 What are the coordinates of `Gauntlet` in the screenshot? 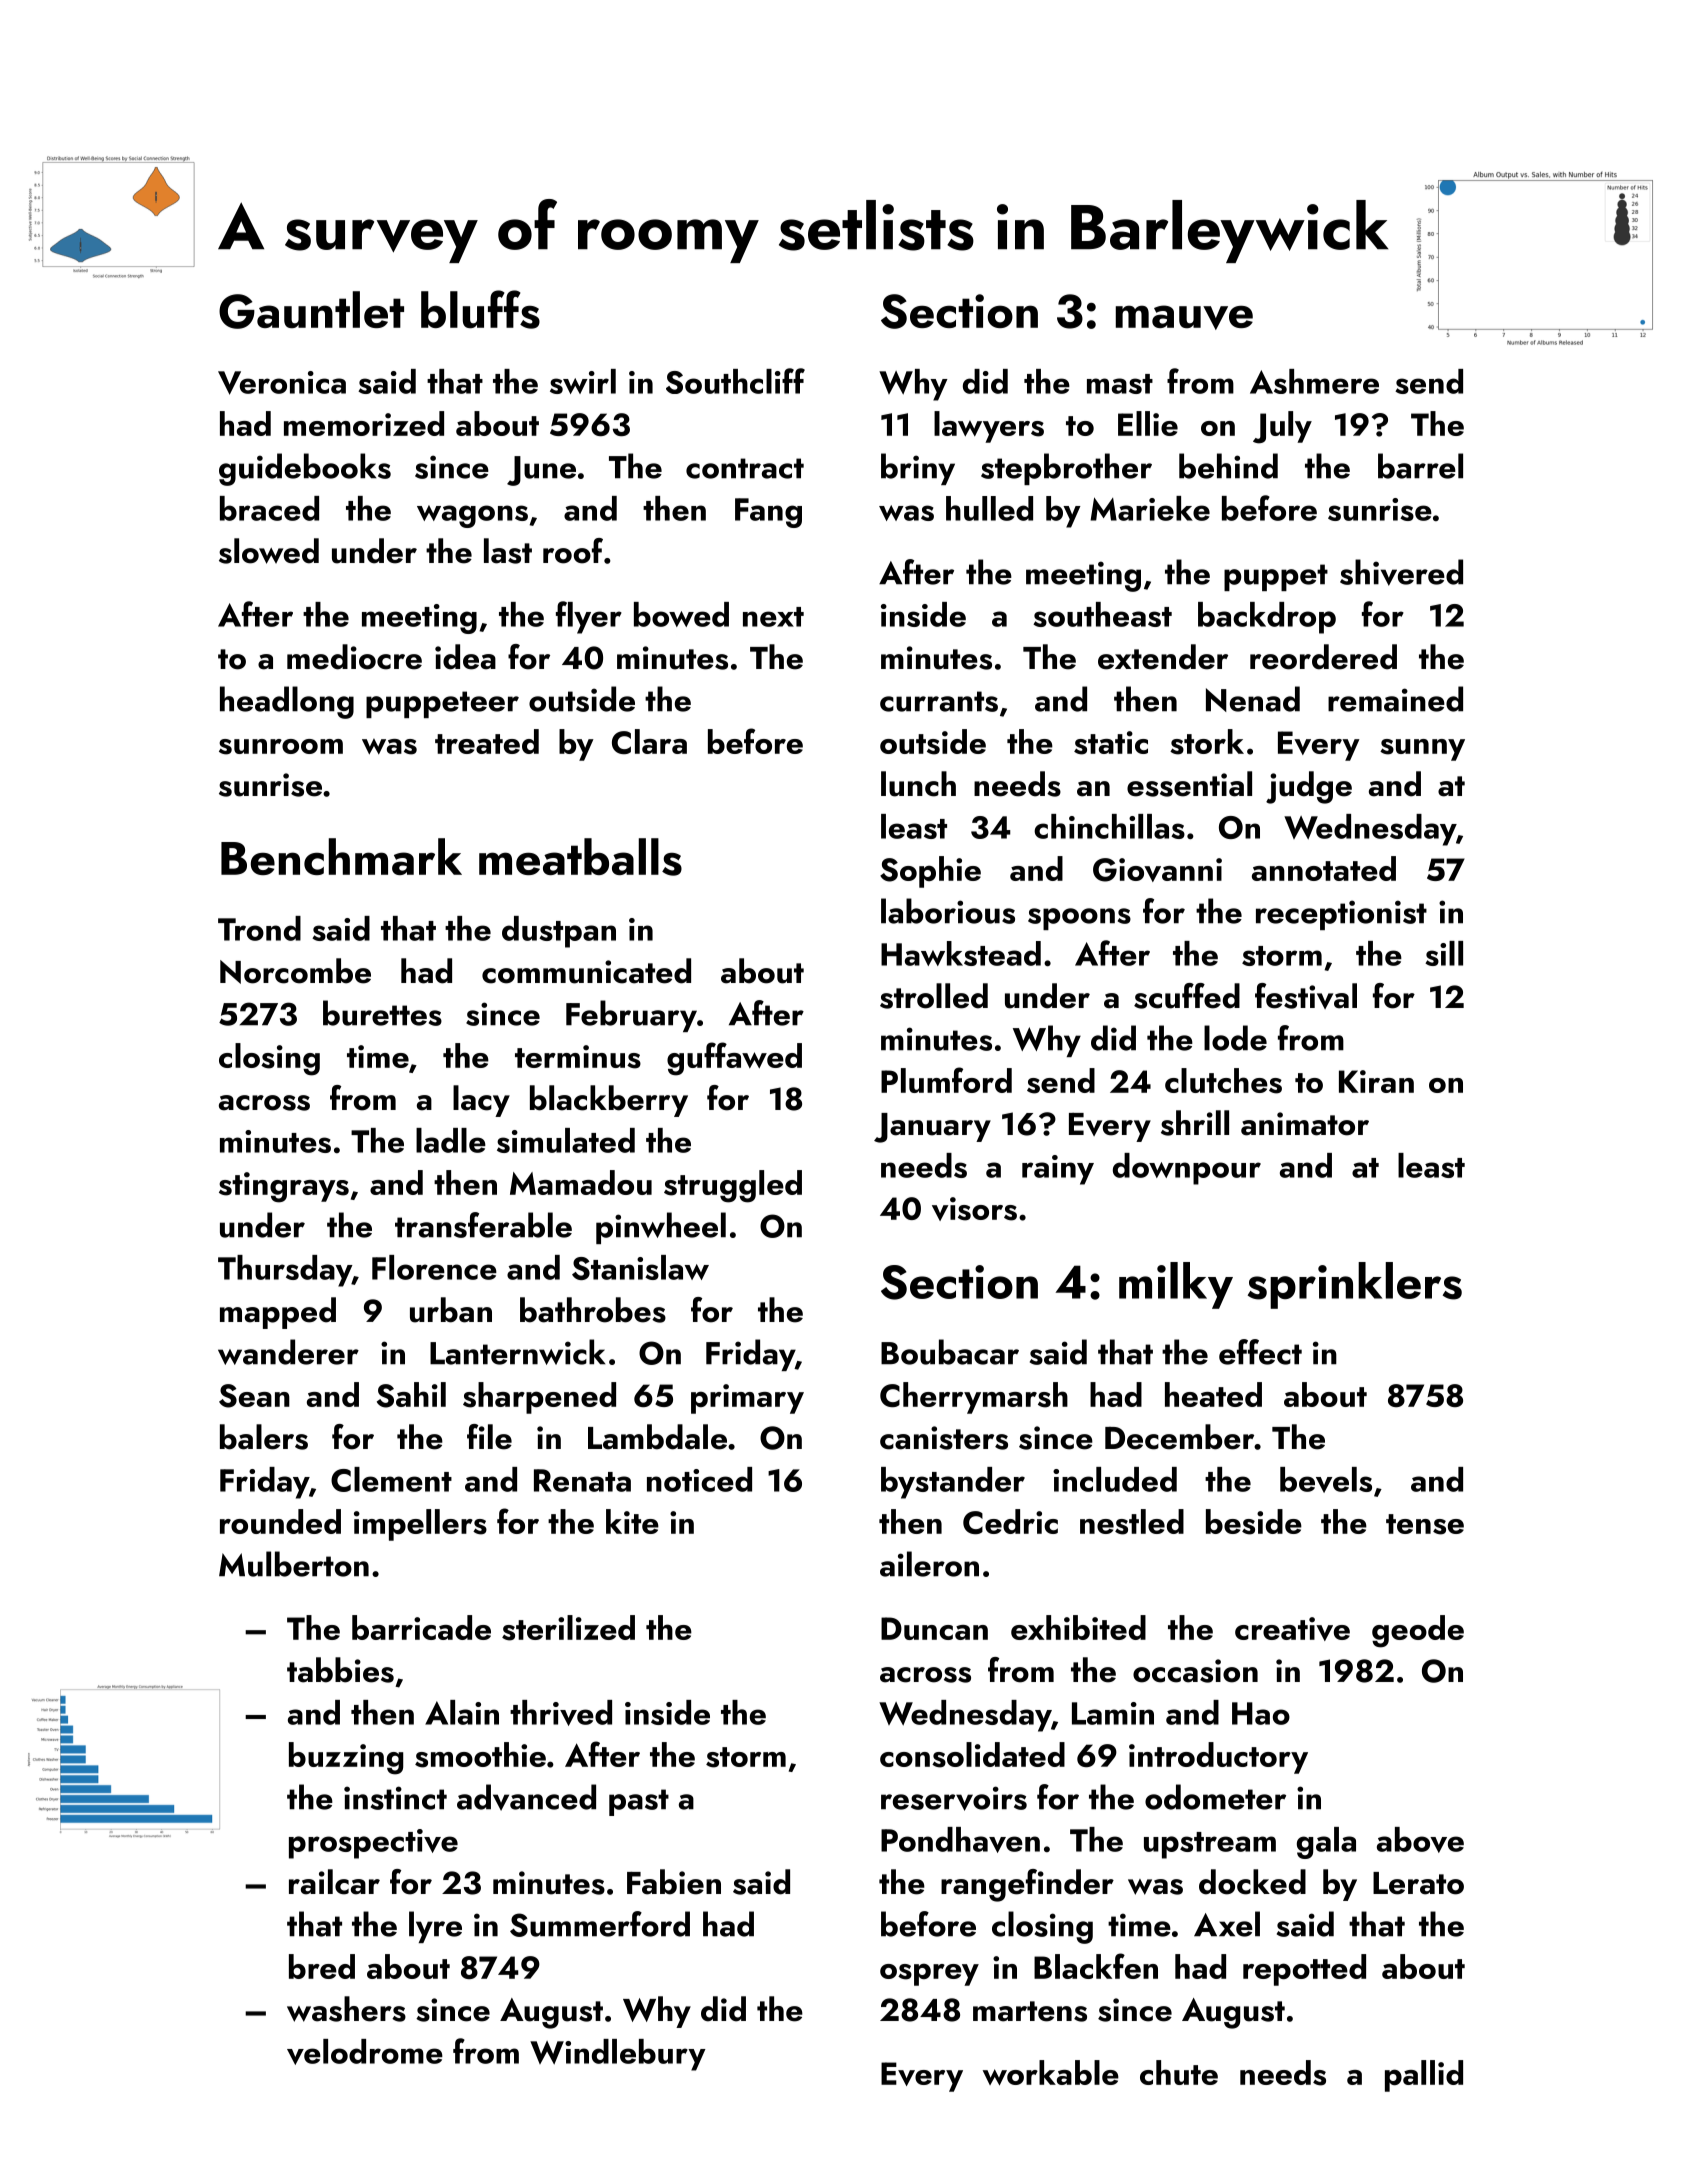 It's located at (311, 310).
